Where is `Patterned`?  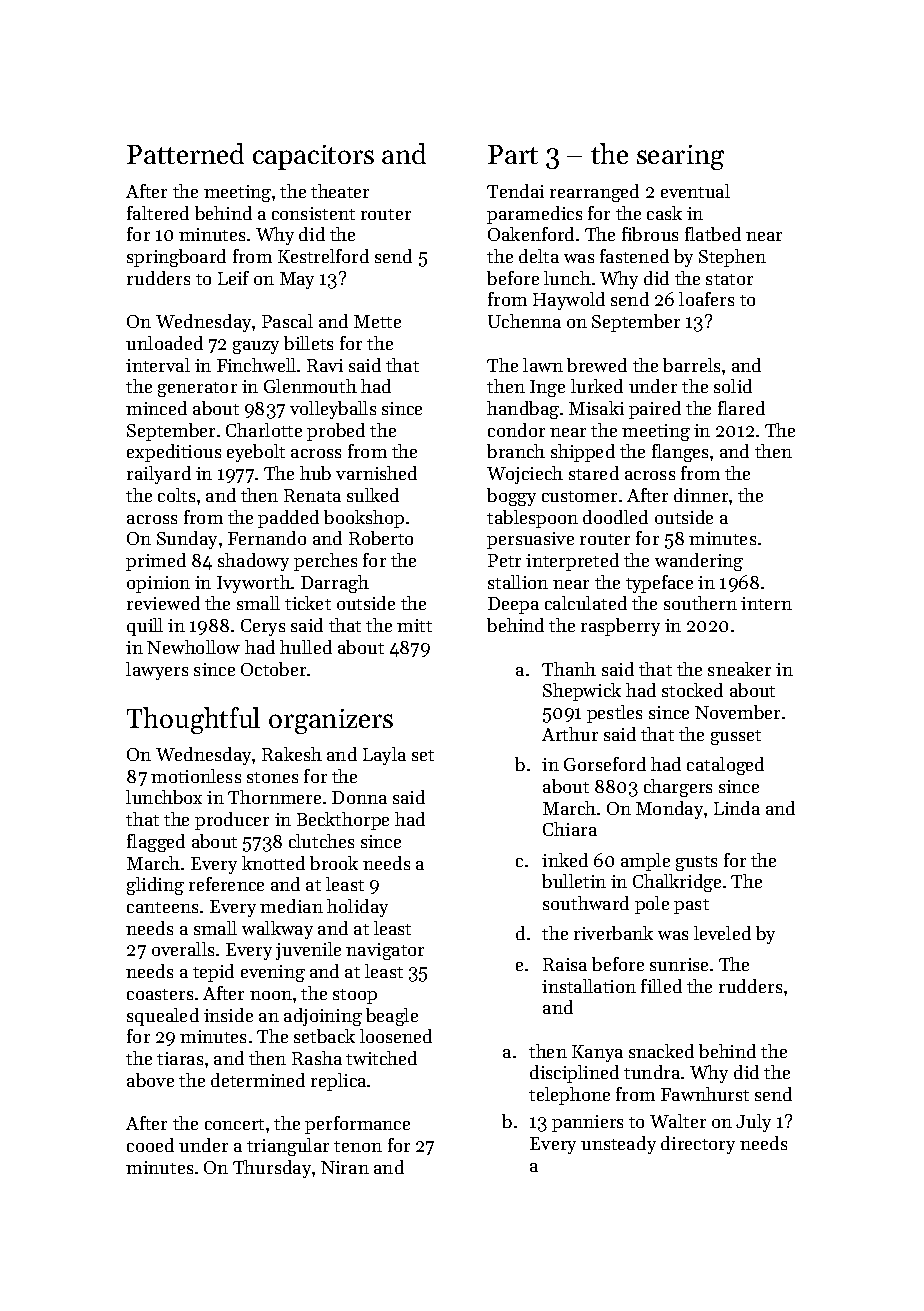 Patterned is located at coordinates (185, 153).
